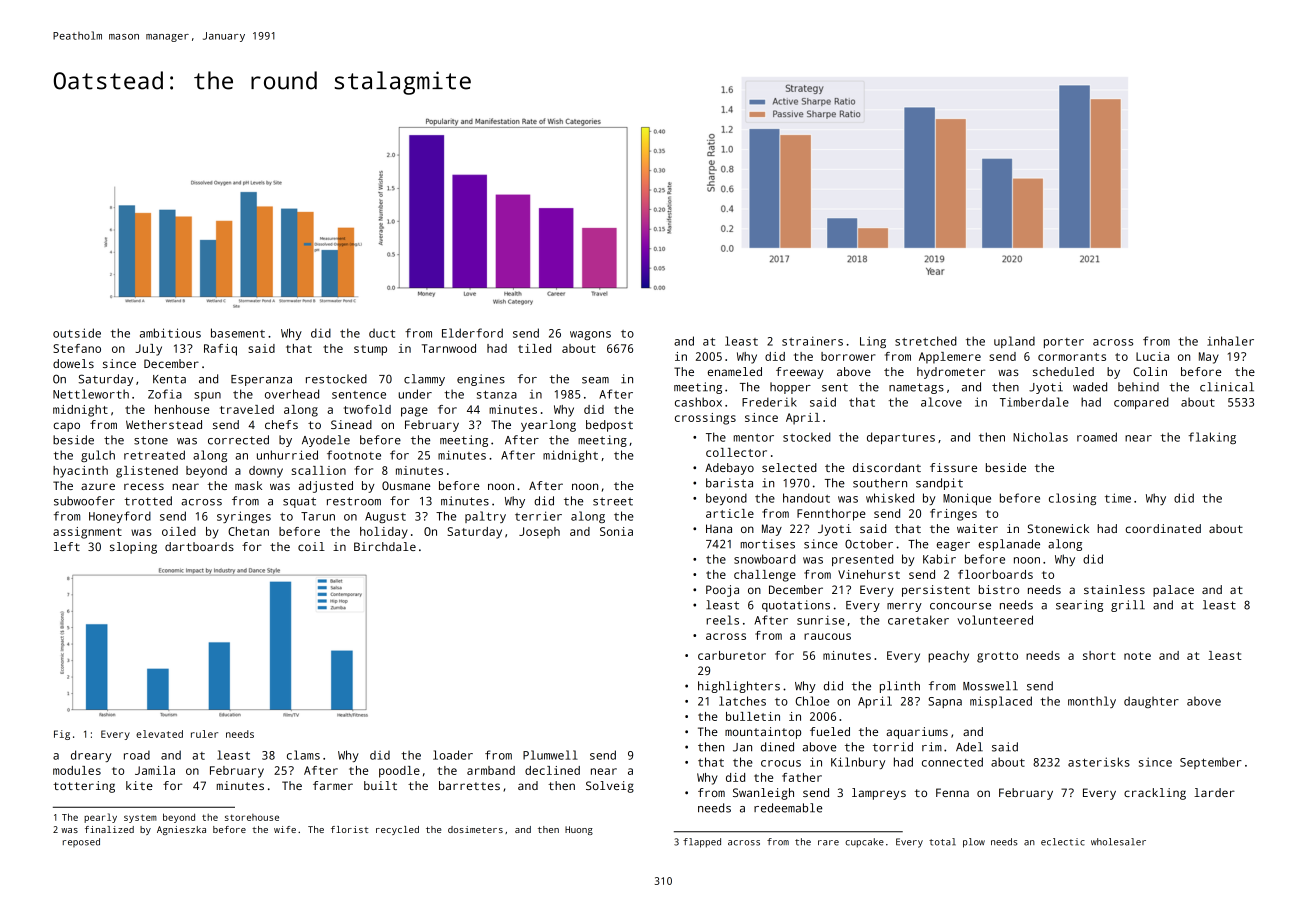 The image size is (1308, 924). Describe the element at coordinates (812, 341) in the image. I see `strainers` at that location.
